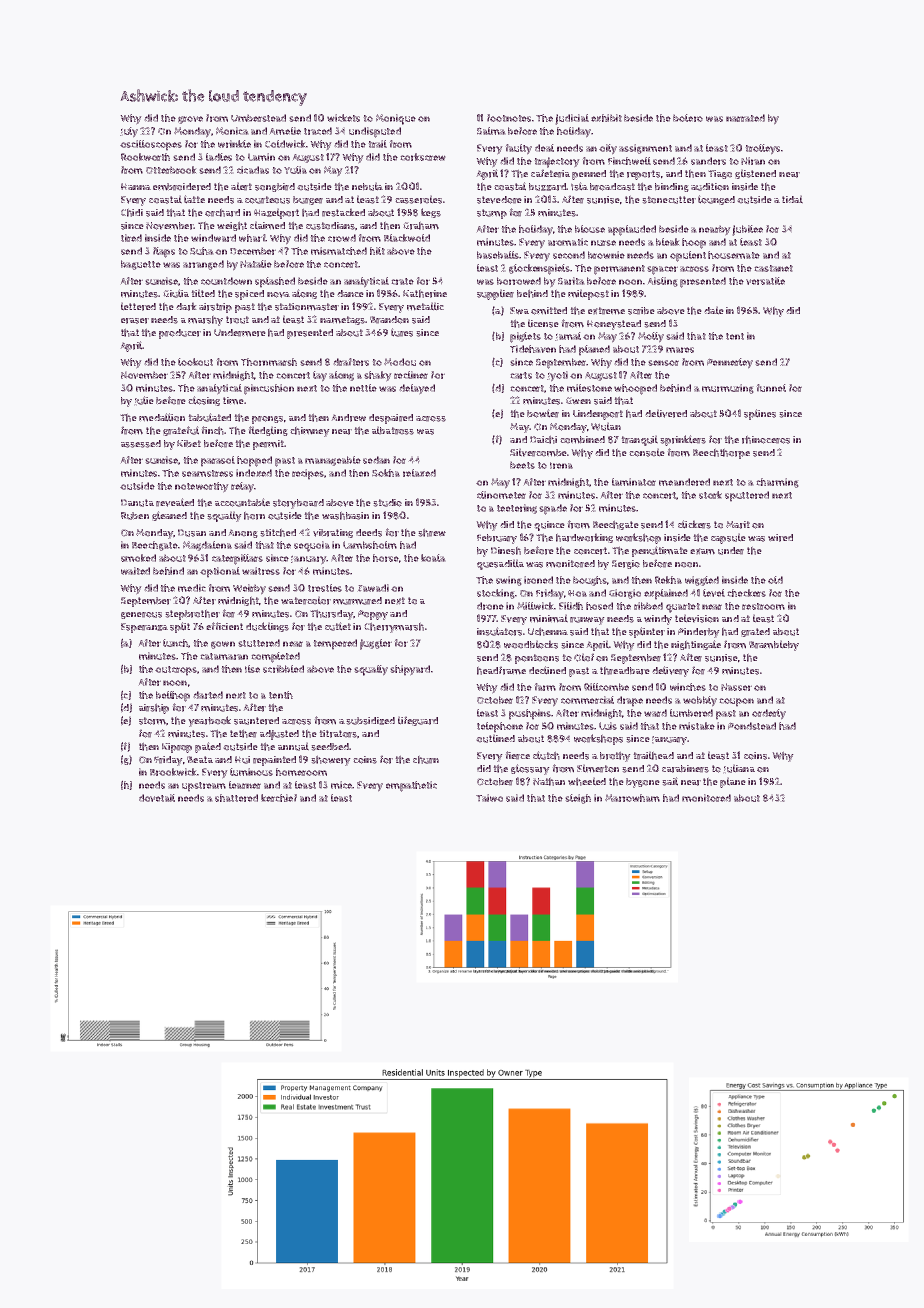  I want to click on explained, so click(666, 594).
